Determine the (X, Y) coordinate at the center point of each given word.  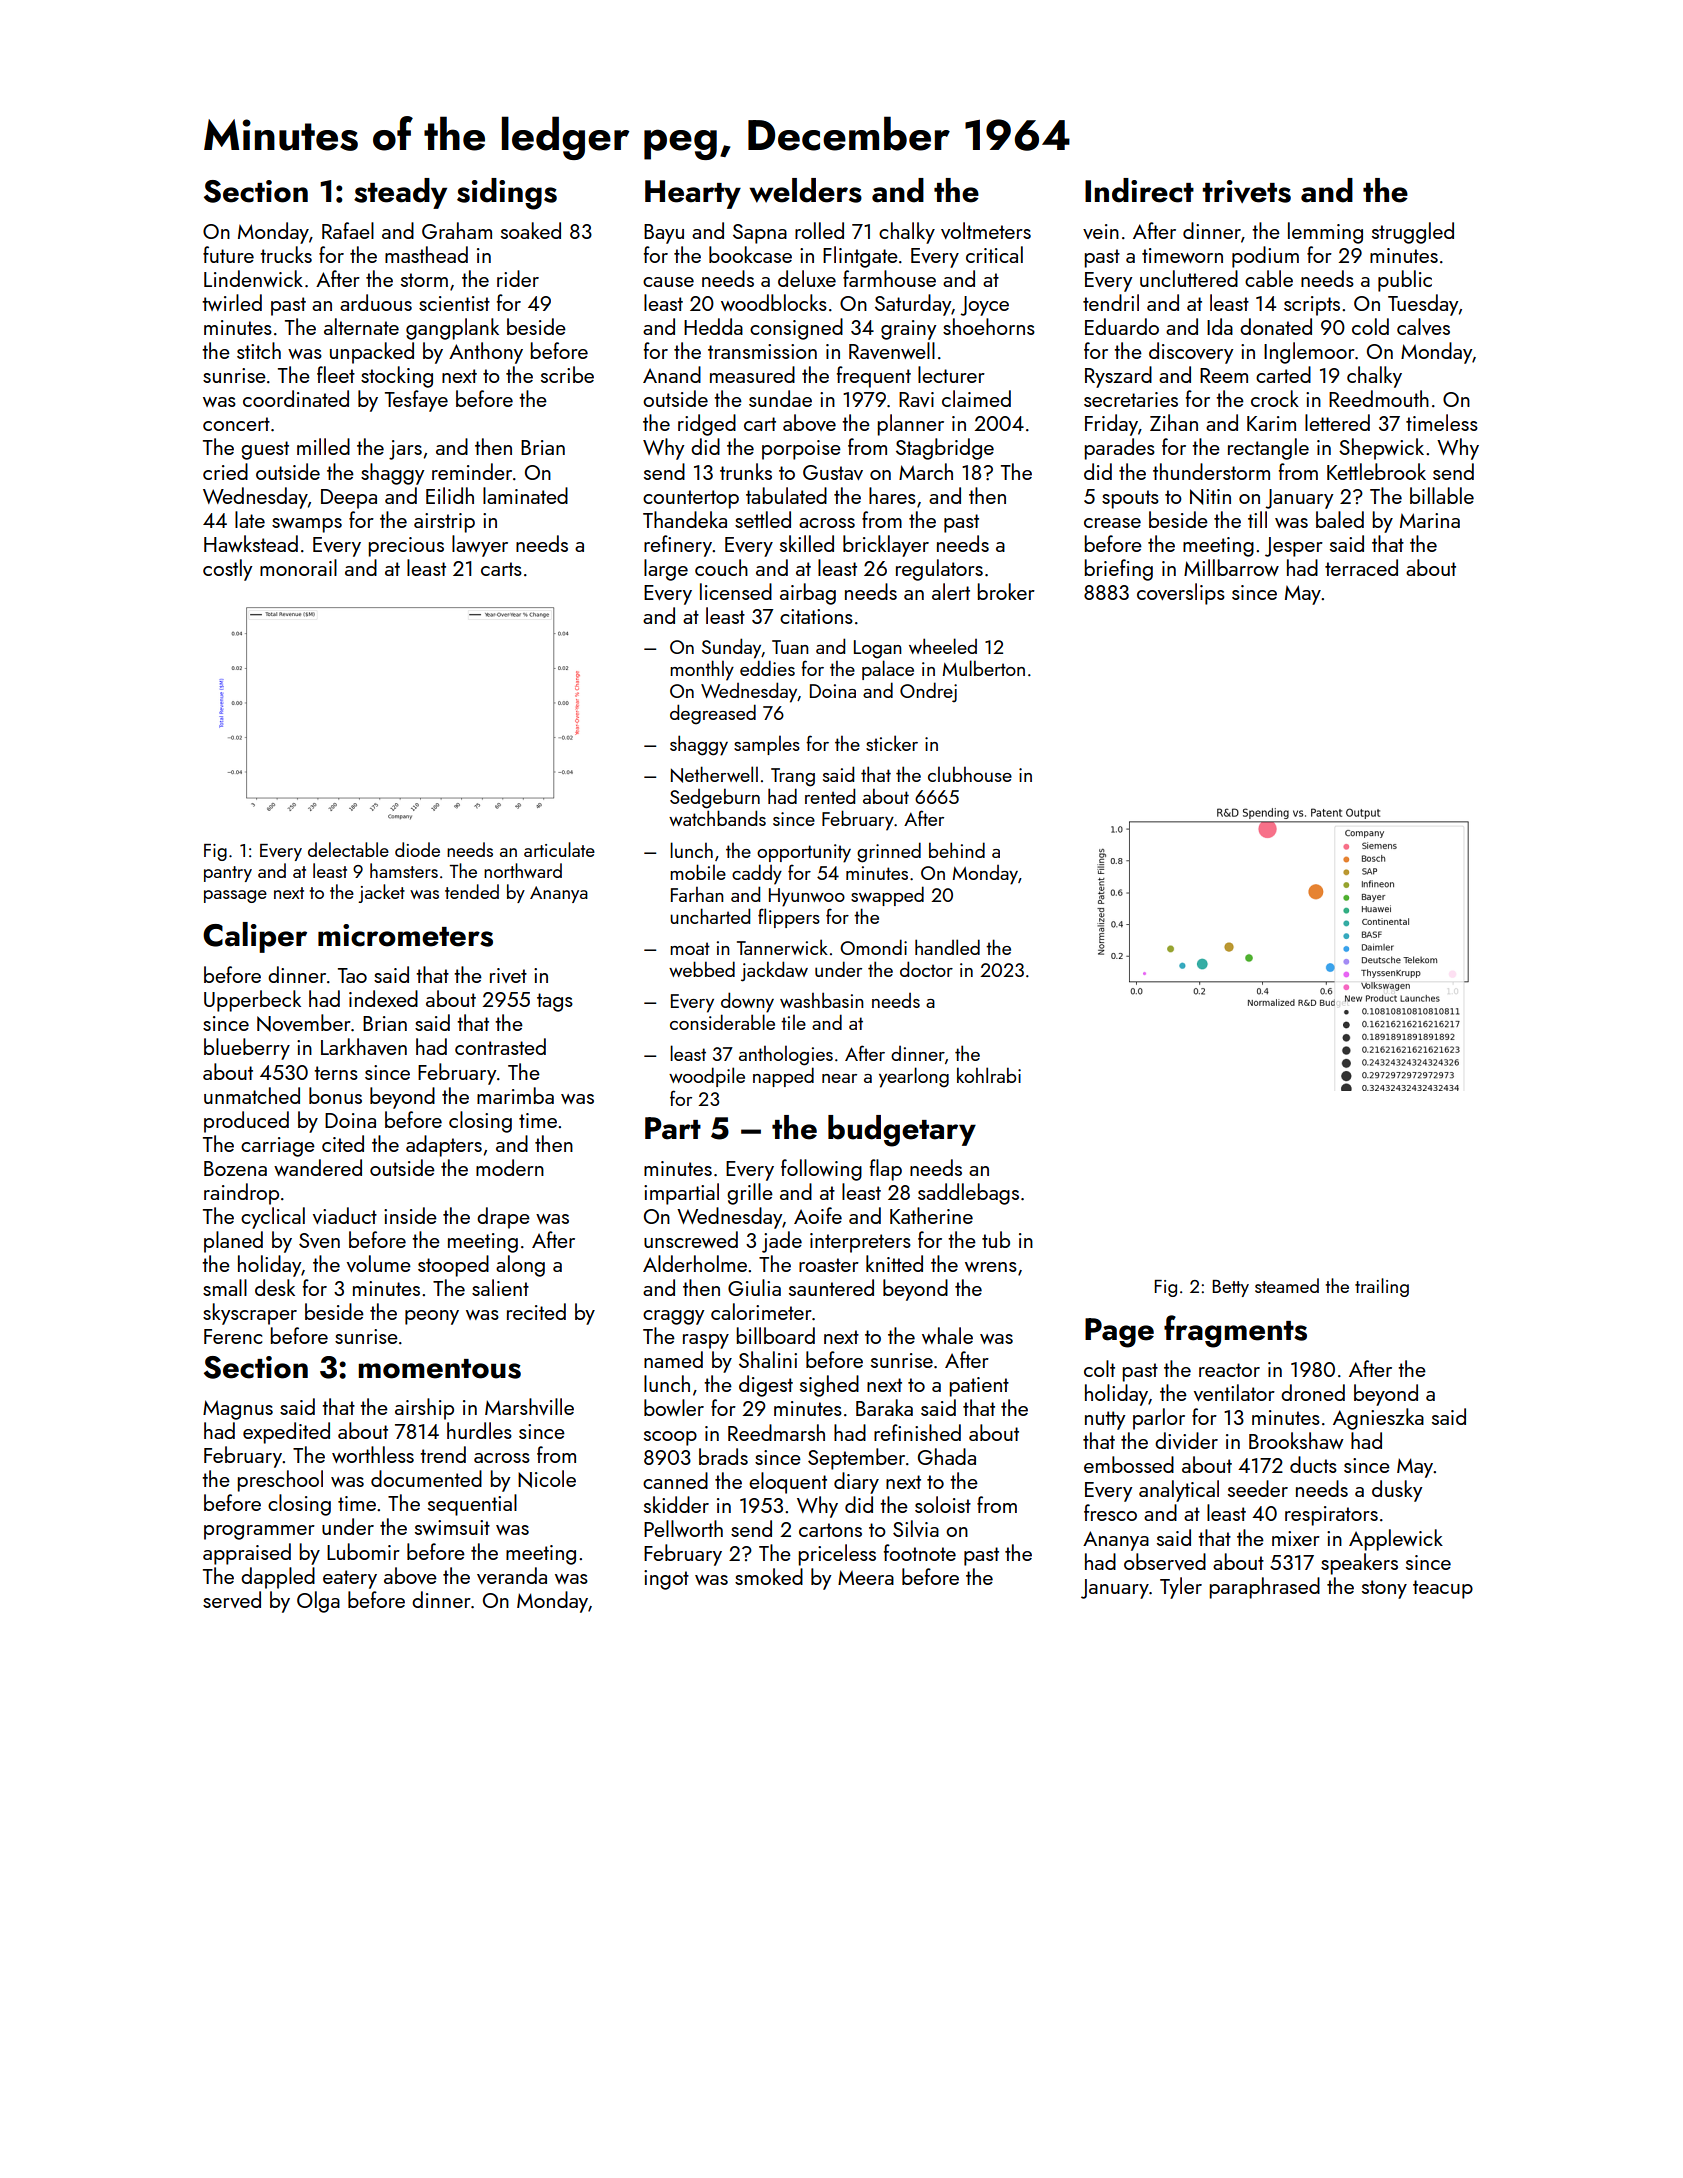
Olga (318, 1602)
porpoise (801, 450)
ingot (666, 1580)
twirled (232, 302)
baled (1340, 519)
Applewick (1396, 1540)
